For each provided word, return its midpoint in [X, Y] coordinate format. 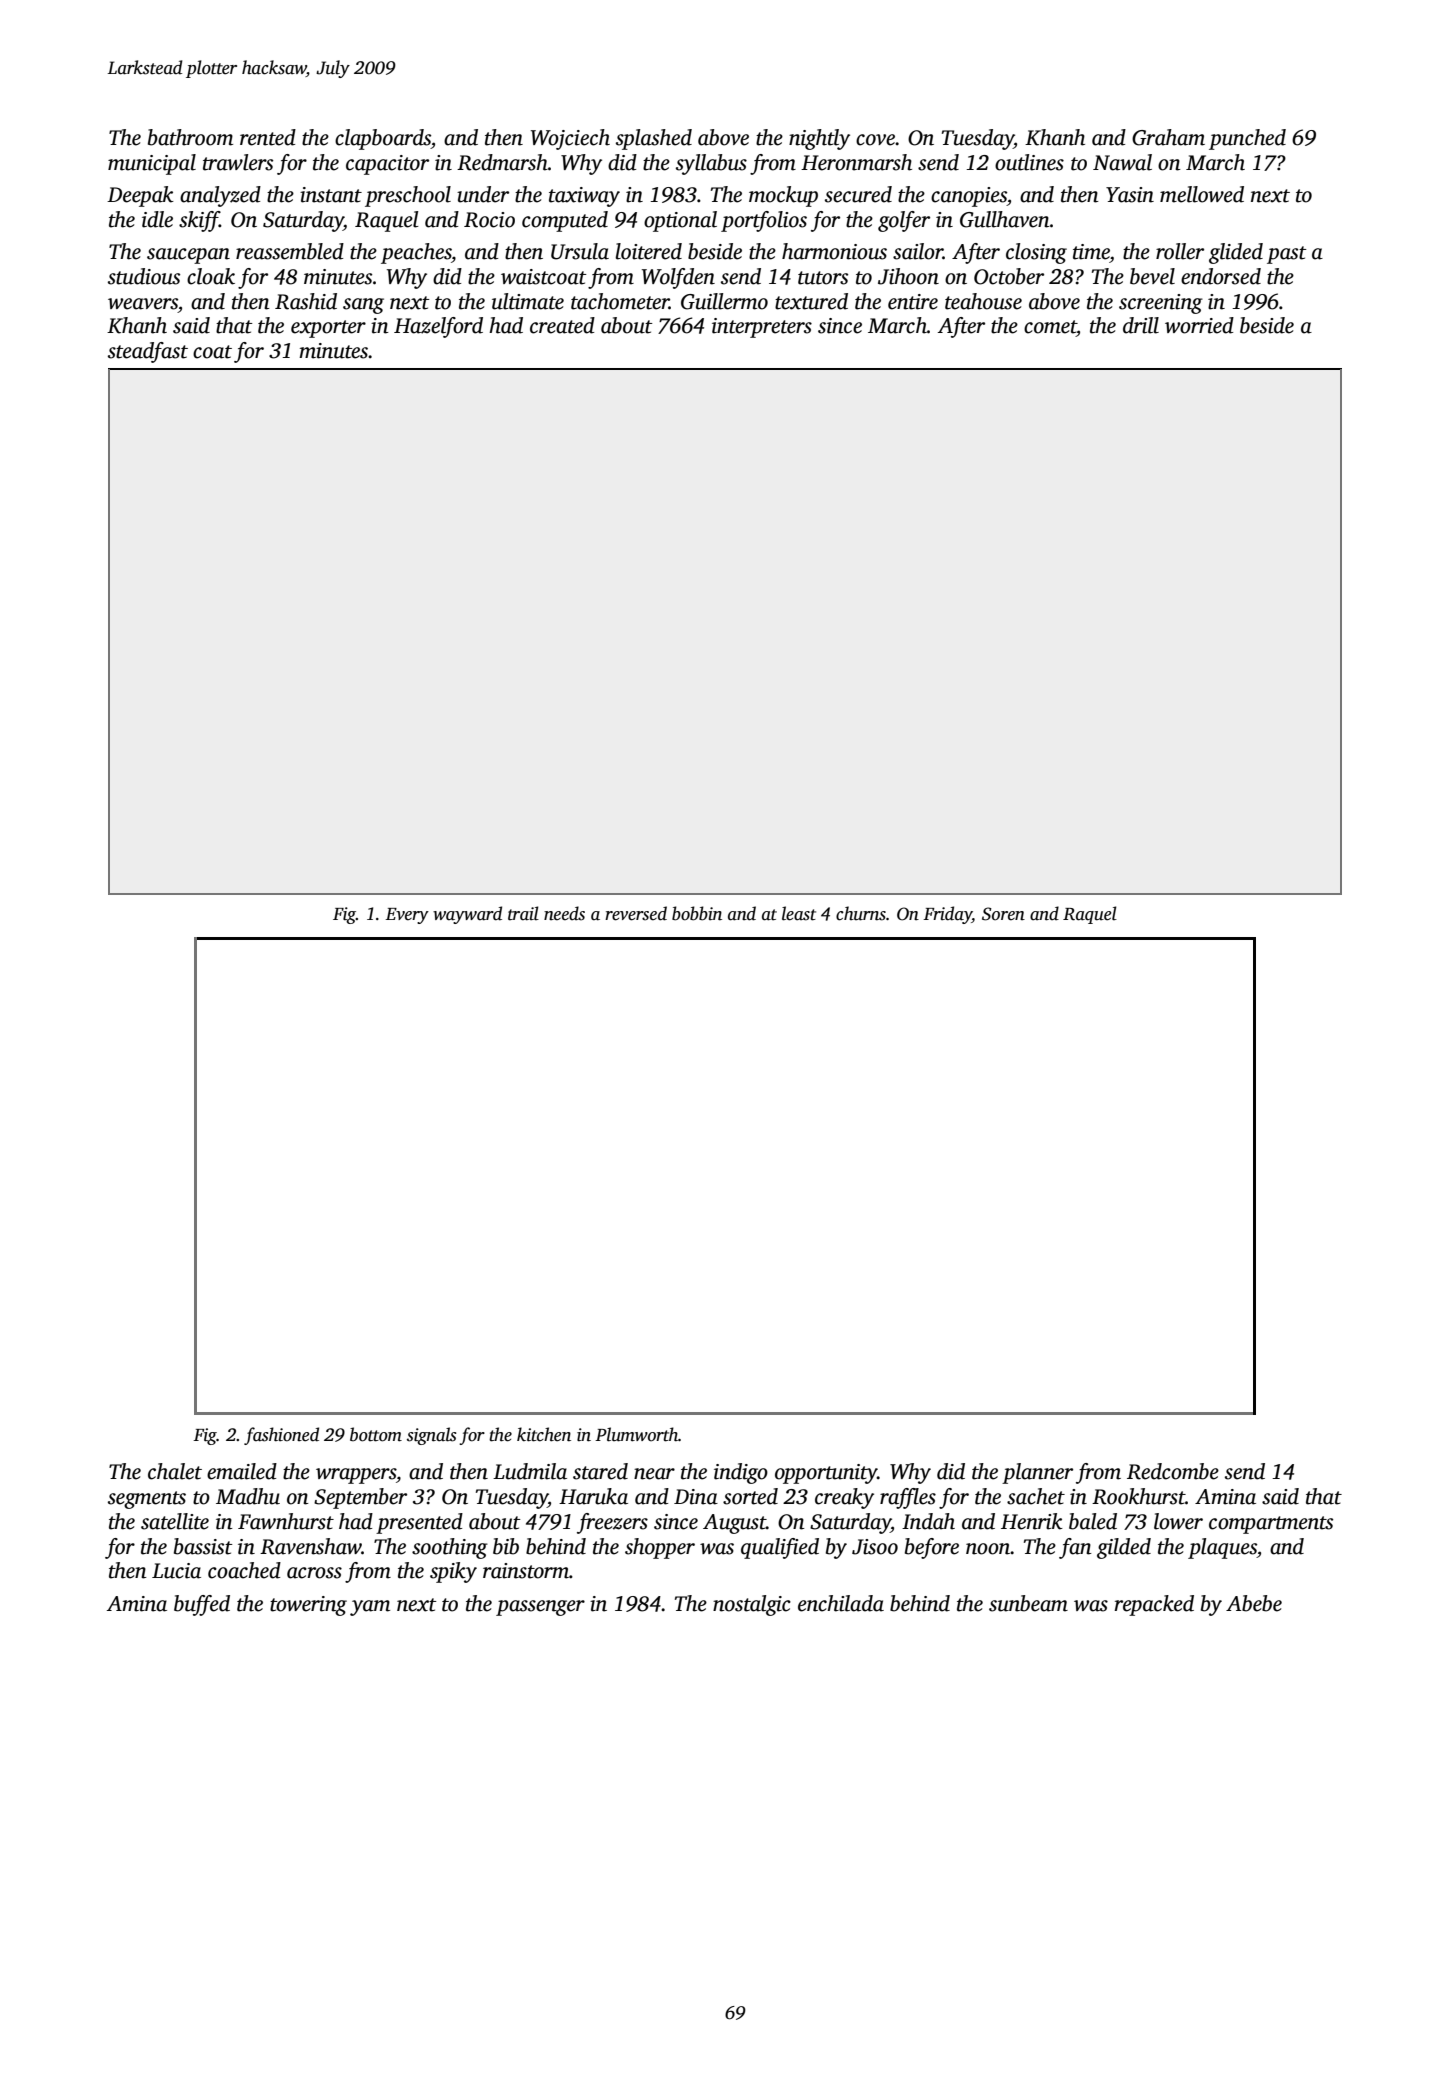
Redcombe [1173, 1471]
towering [308, 1606]
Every [407, 916]
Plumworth [636, 1434]
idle [157, 219]
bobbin [697, 913]
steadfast [148, 352]
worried [1199, 325]
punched [1247, 139]
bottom [376, 1434]
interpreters [762, 328]
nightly [819, 139]
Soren [1003, 914]
